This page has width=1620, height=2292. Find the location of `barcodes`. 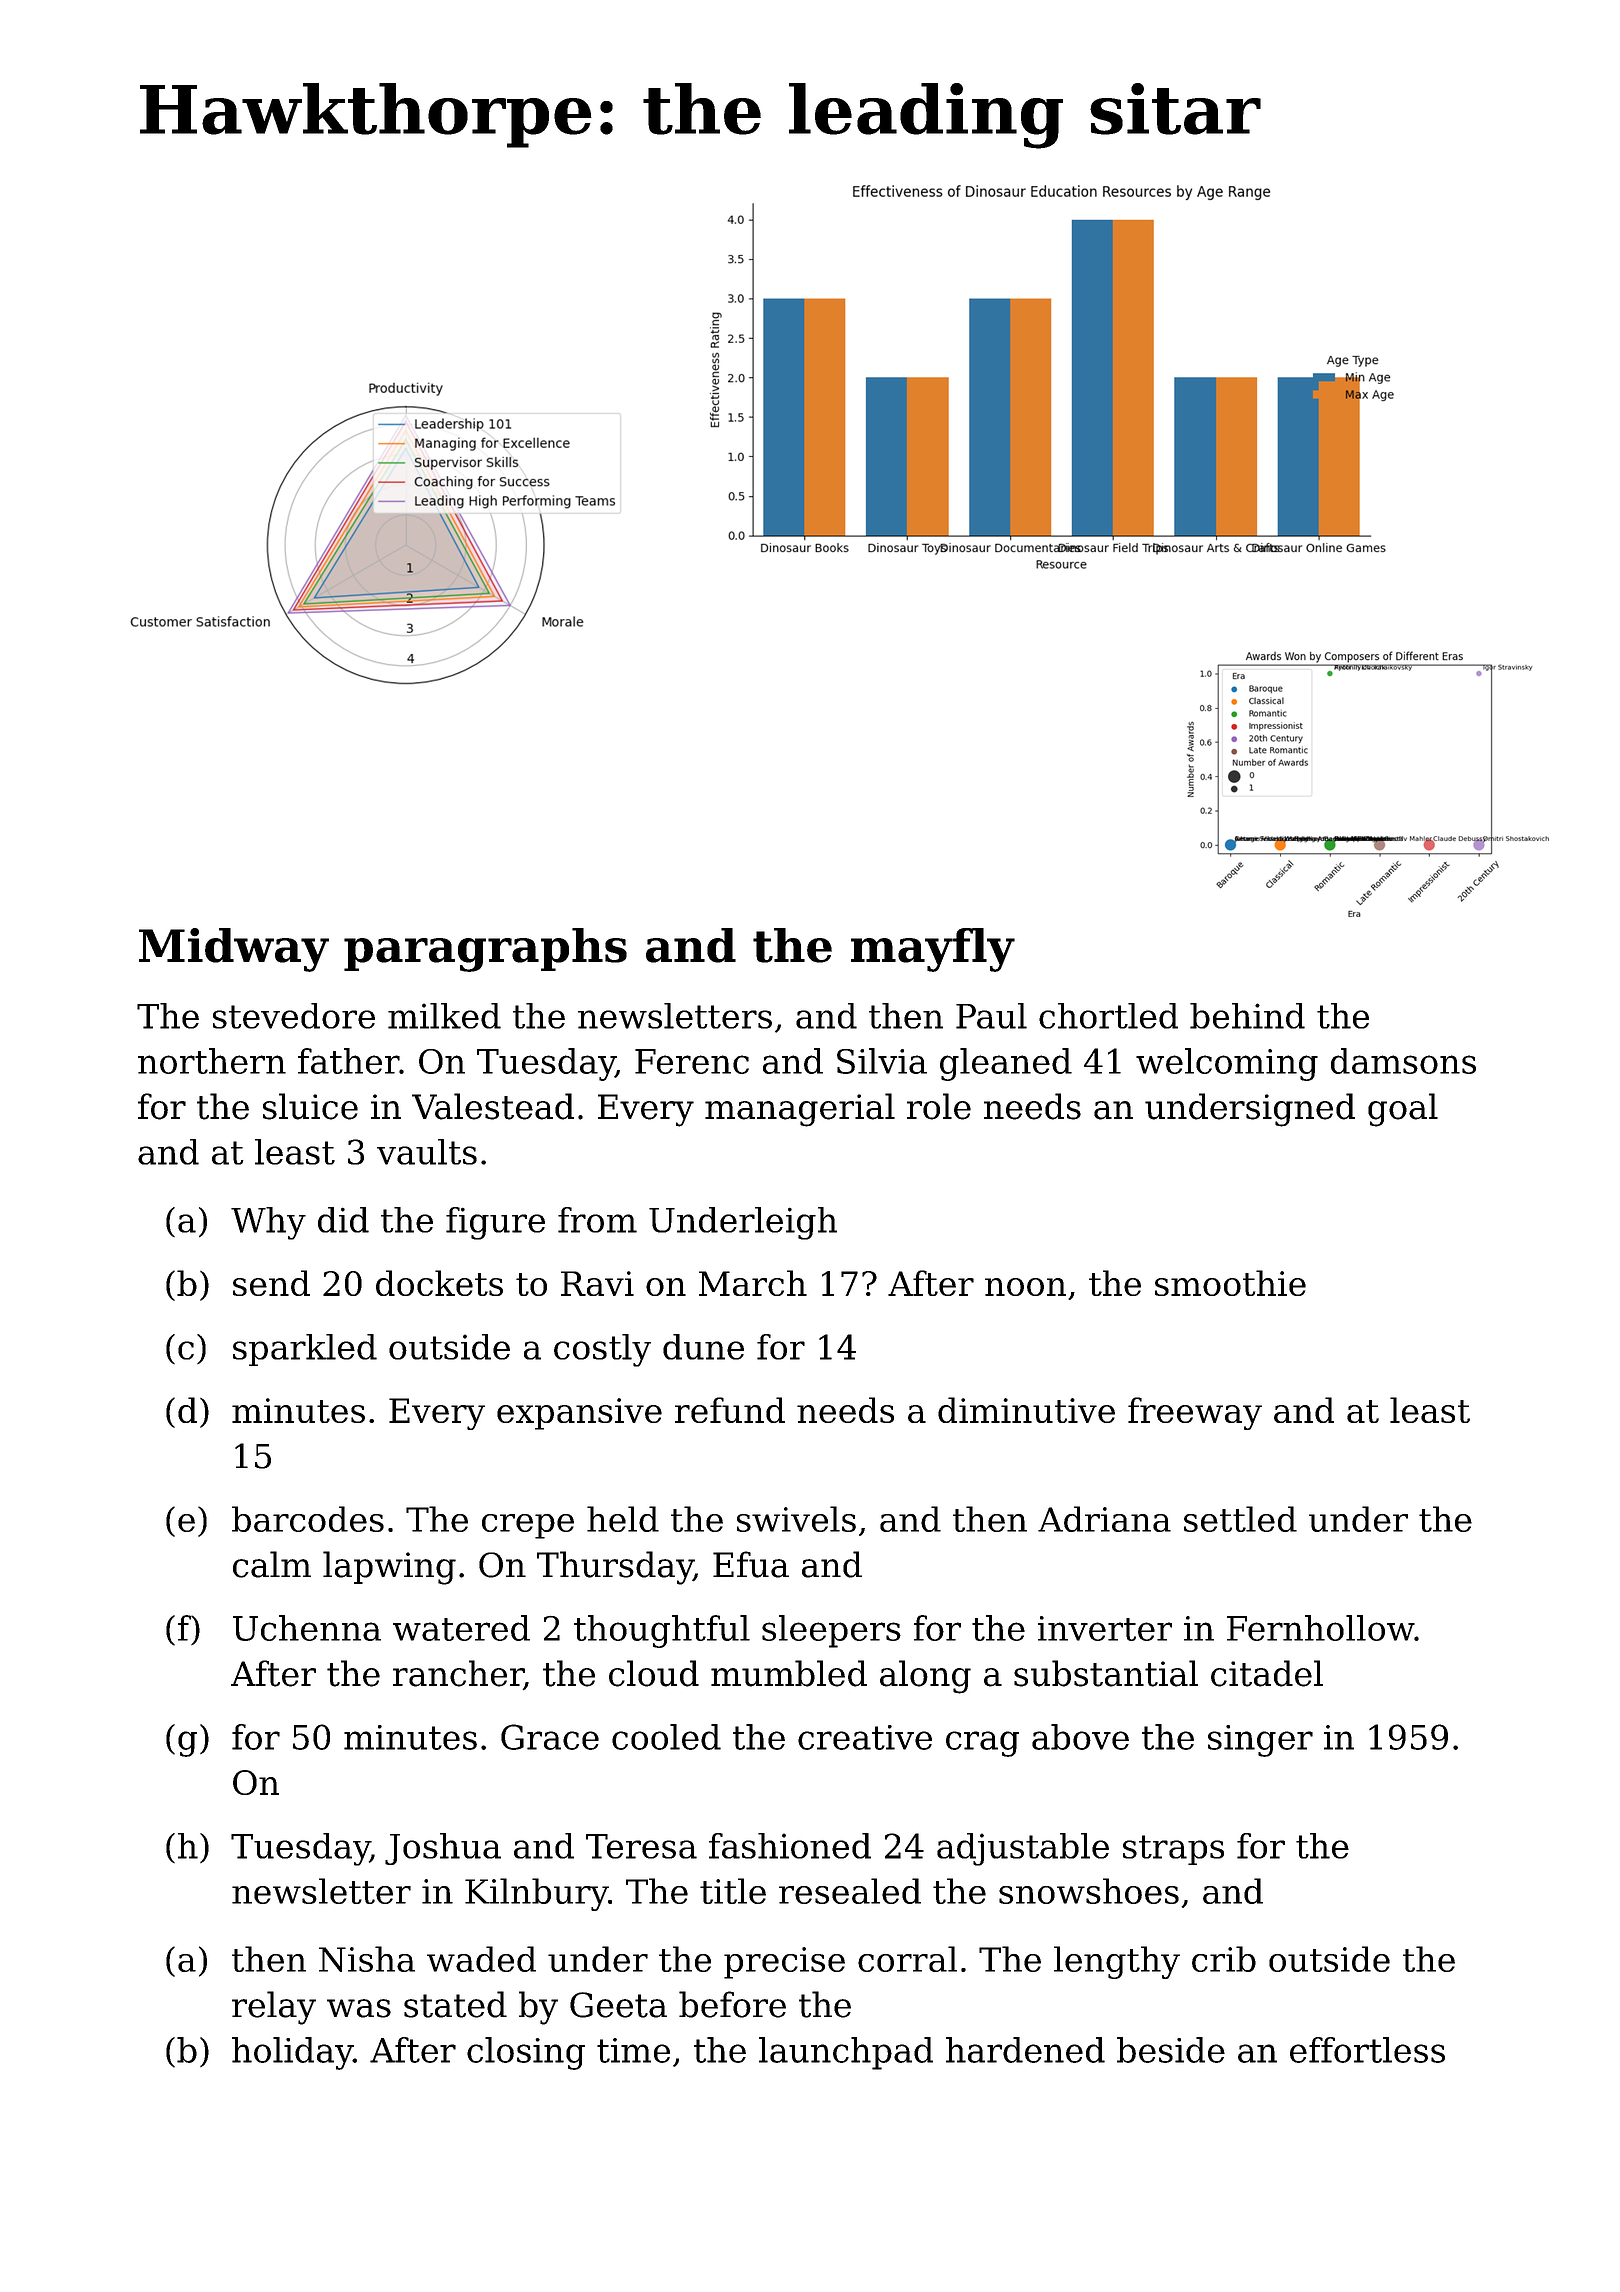

barcodes is located at coordinates (308, 1519).
